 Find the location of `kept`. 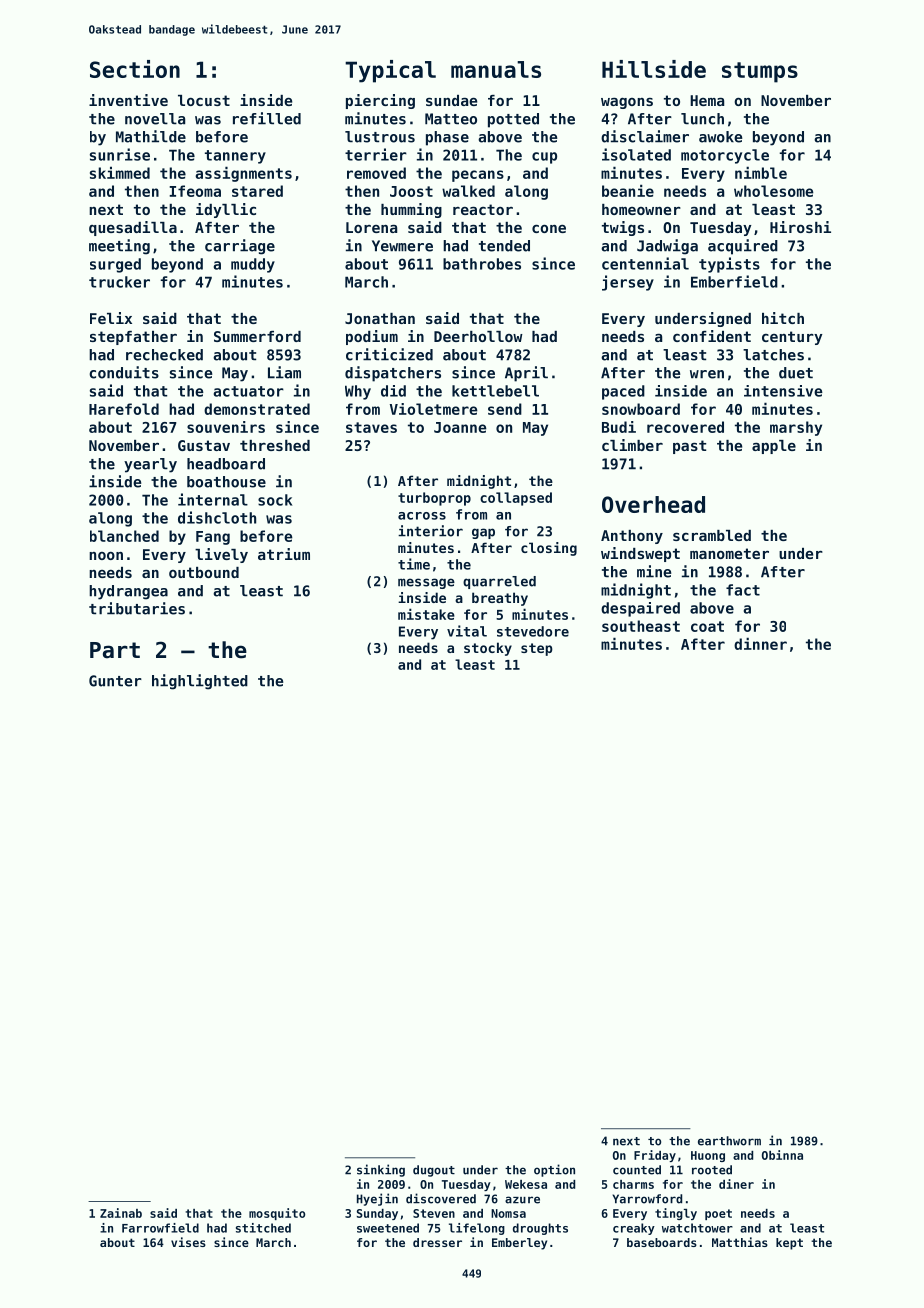

kept is located at coordinates (789, 1244).
